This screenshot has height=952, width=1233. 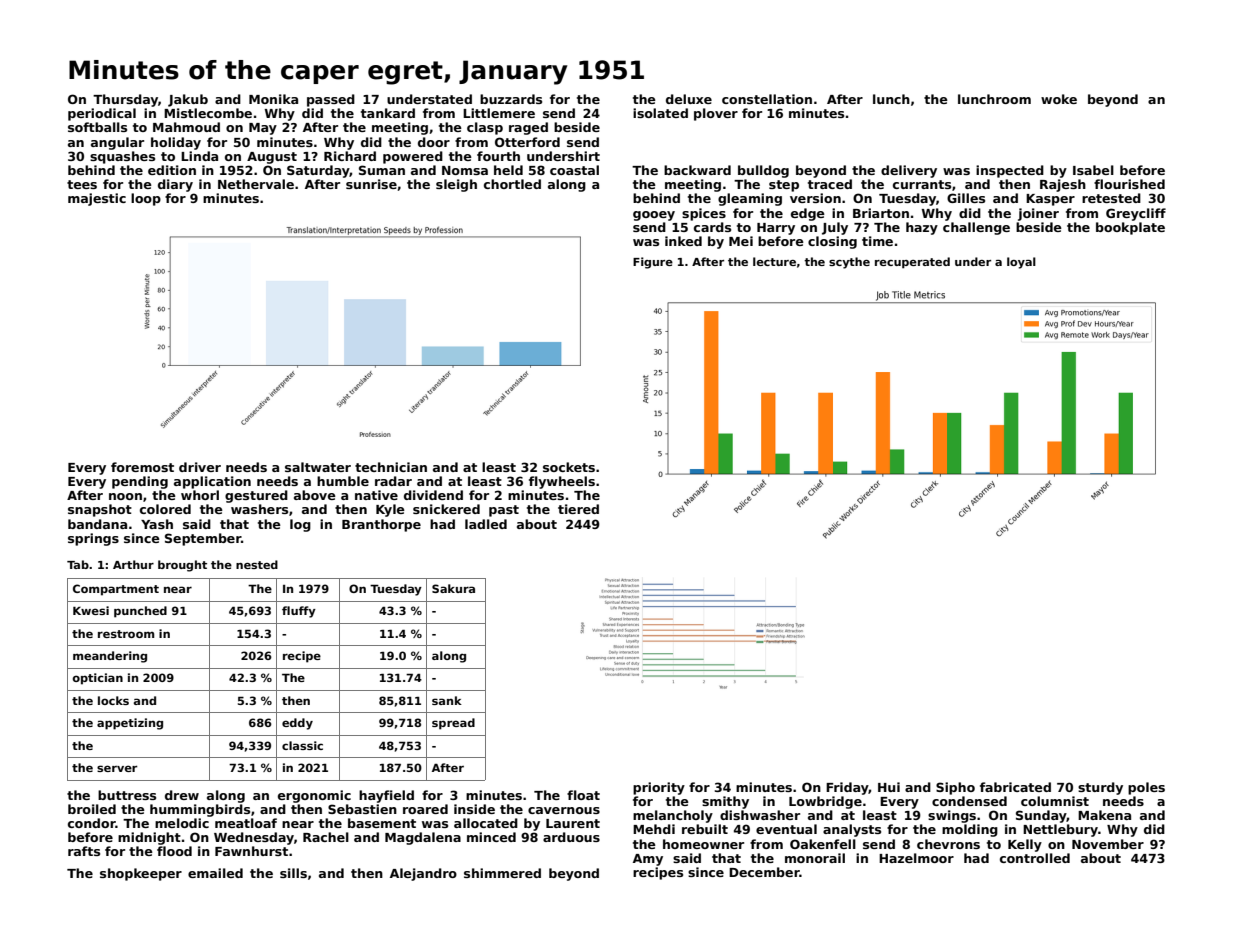 What do you see at coordinates (142, 467) in the screenshot?
I see `foremost` at bounding box center [142, 467].
